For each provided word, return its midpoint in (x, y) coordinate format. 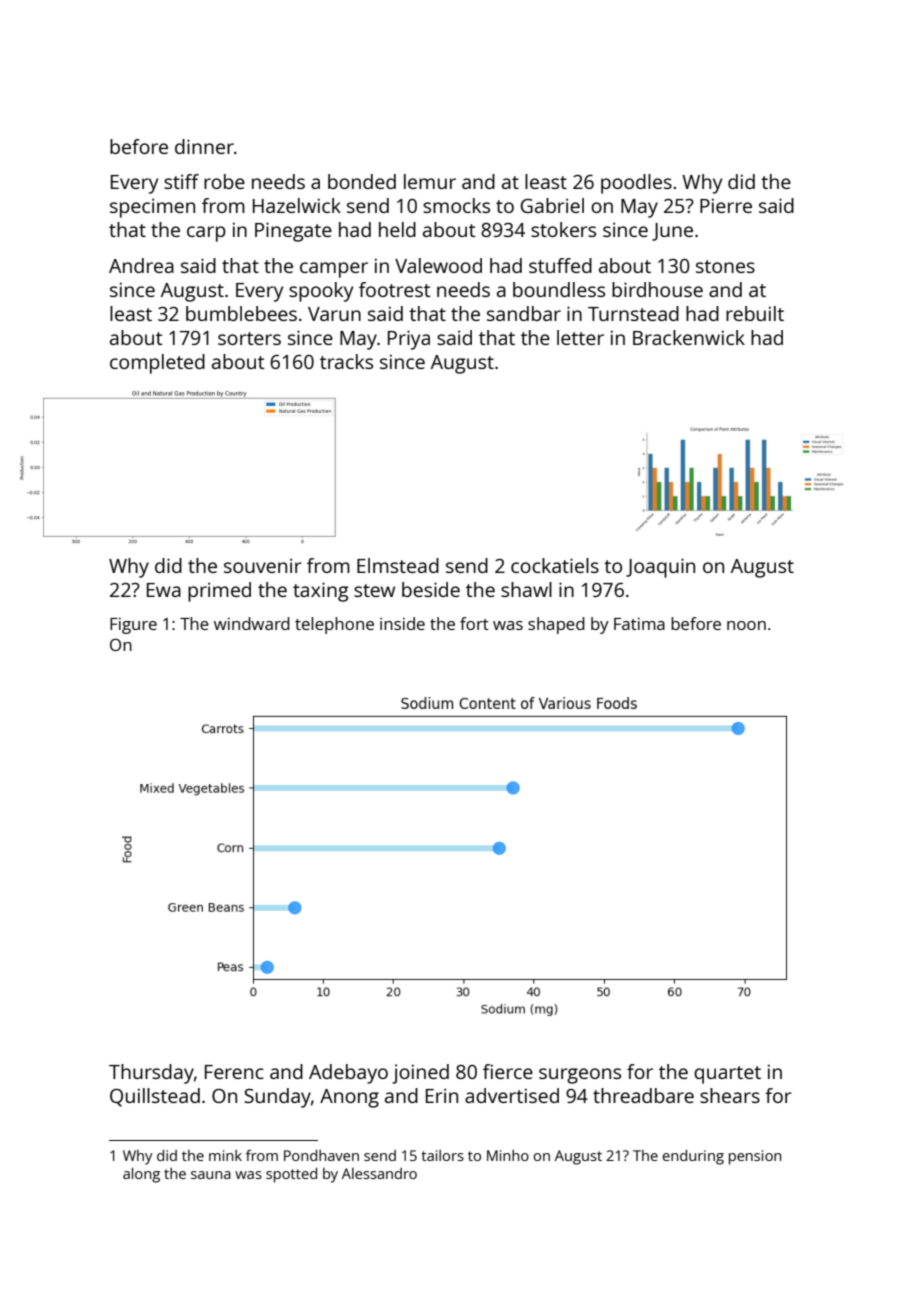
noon (746, 625)
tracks (346, 361)
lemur (430, 181)
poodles (636, 184)
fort (474, 623)
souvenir (263, 565)
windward (252, 623)
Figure (133, 625)
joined (420, 1074)
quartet (727, 1075)
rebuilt (755, 313)
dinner (204, 146)
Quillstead (155, 1097)
